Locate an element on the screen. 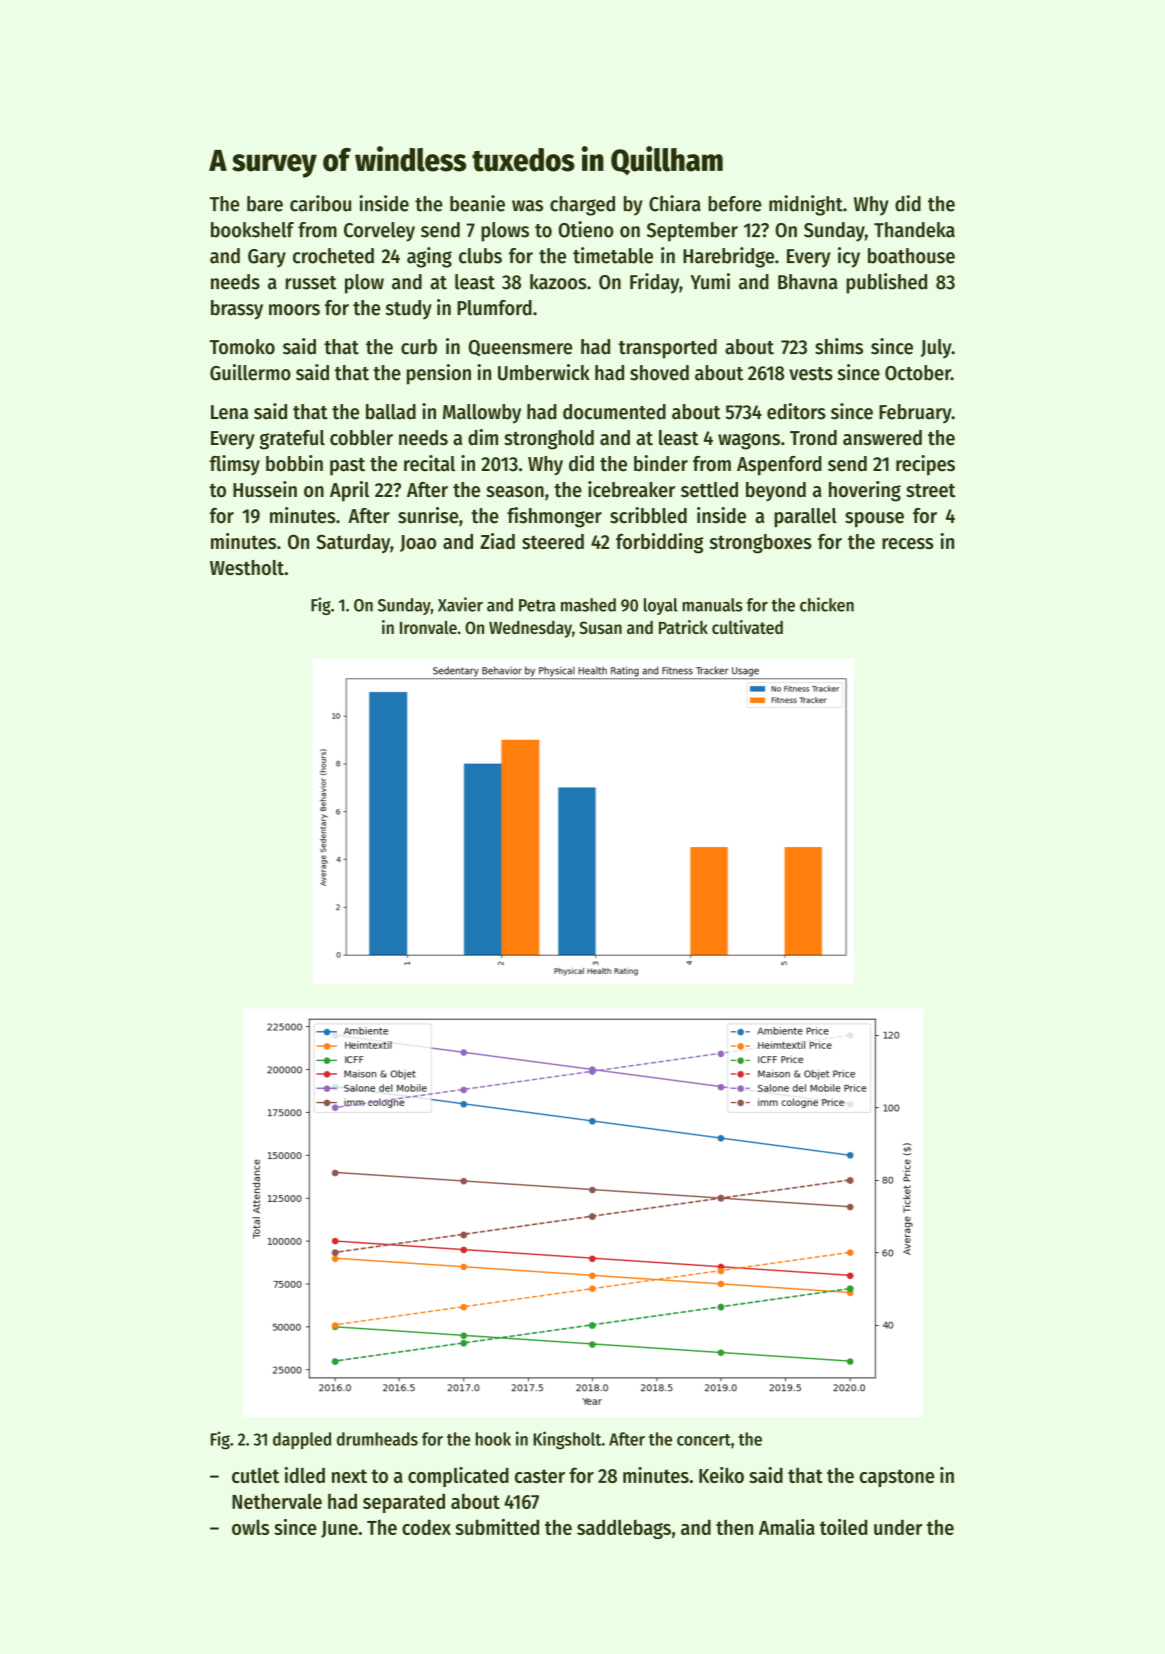 This screenshot has height=1654, width=1165. study is located at coordinates (409, 310).
